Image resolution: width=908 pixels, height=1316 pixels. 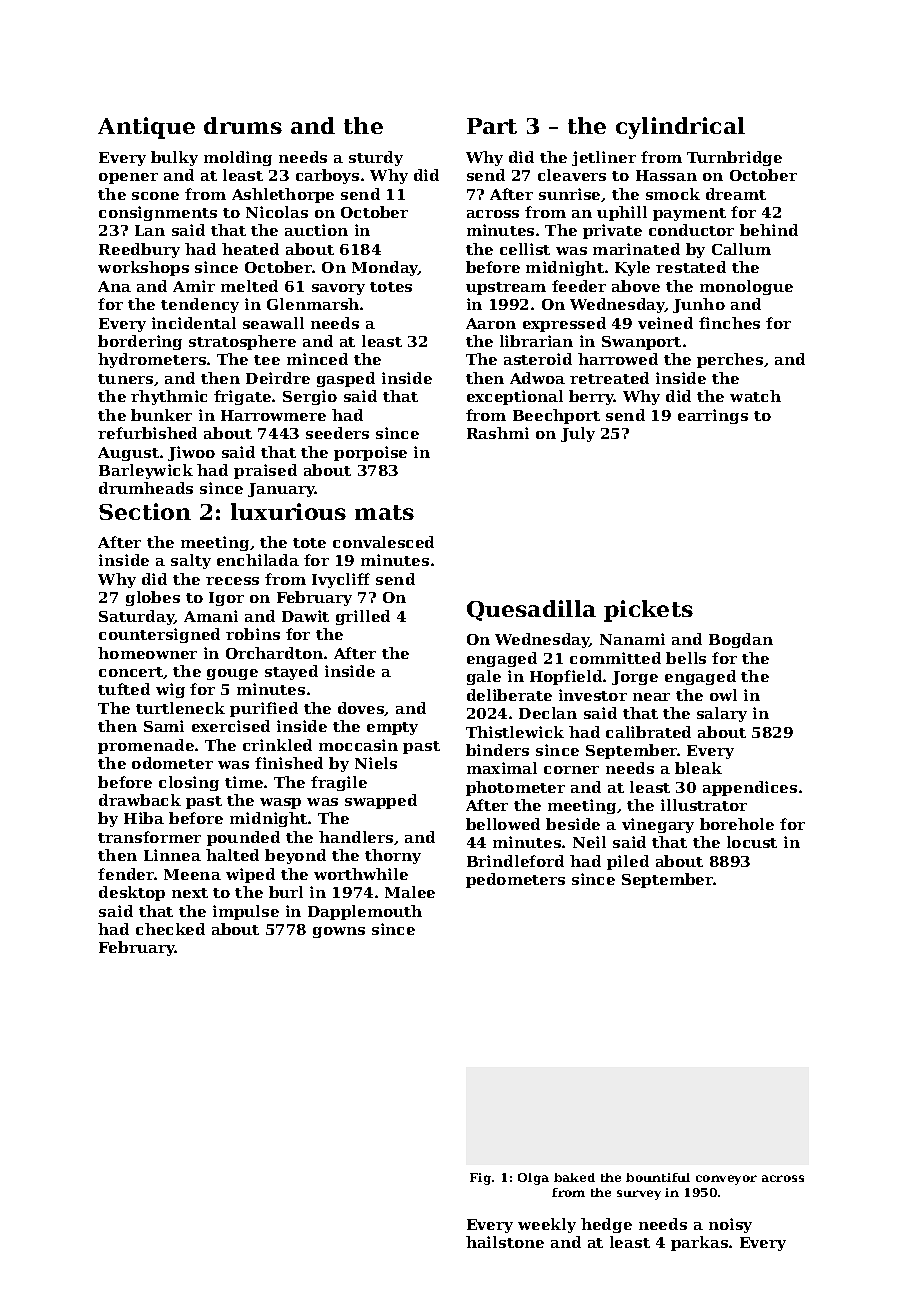 I want to click on locust, so click(x=752, y=842).
